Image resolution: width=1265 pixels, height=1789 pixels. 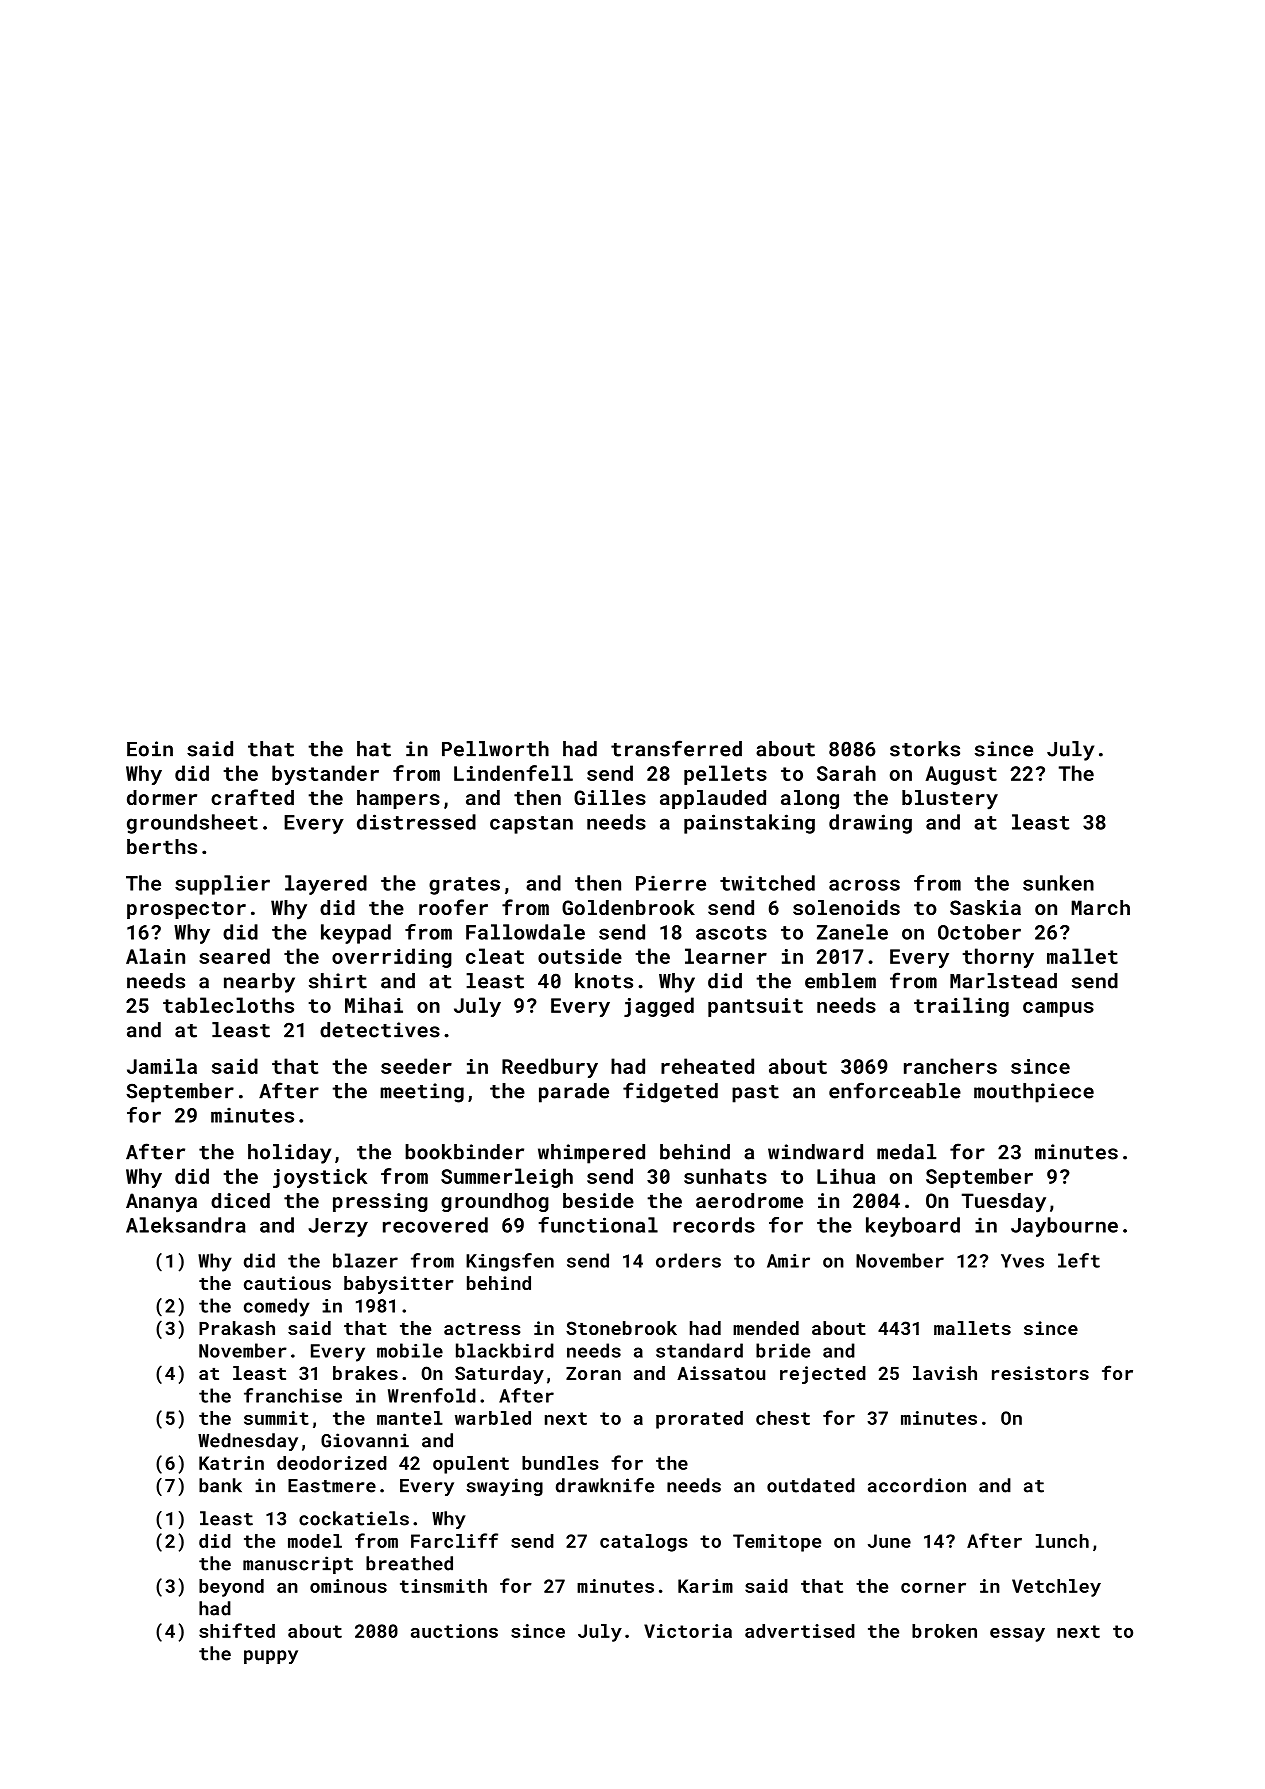 What do you see at coordinates (399, 1285) in the image?
I see `babysitter` at bounding box center [399, 1285].
